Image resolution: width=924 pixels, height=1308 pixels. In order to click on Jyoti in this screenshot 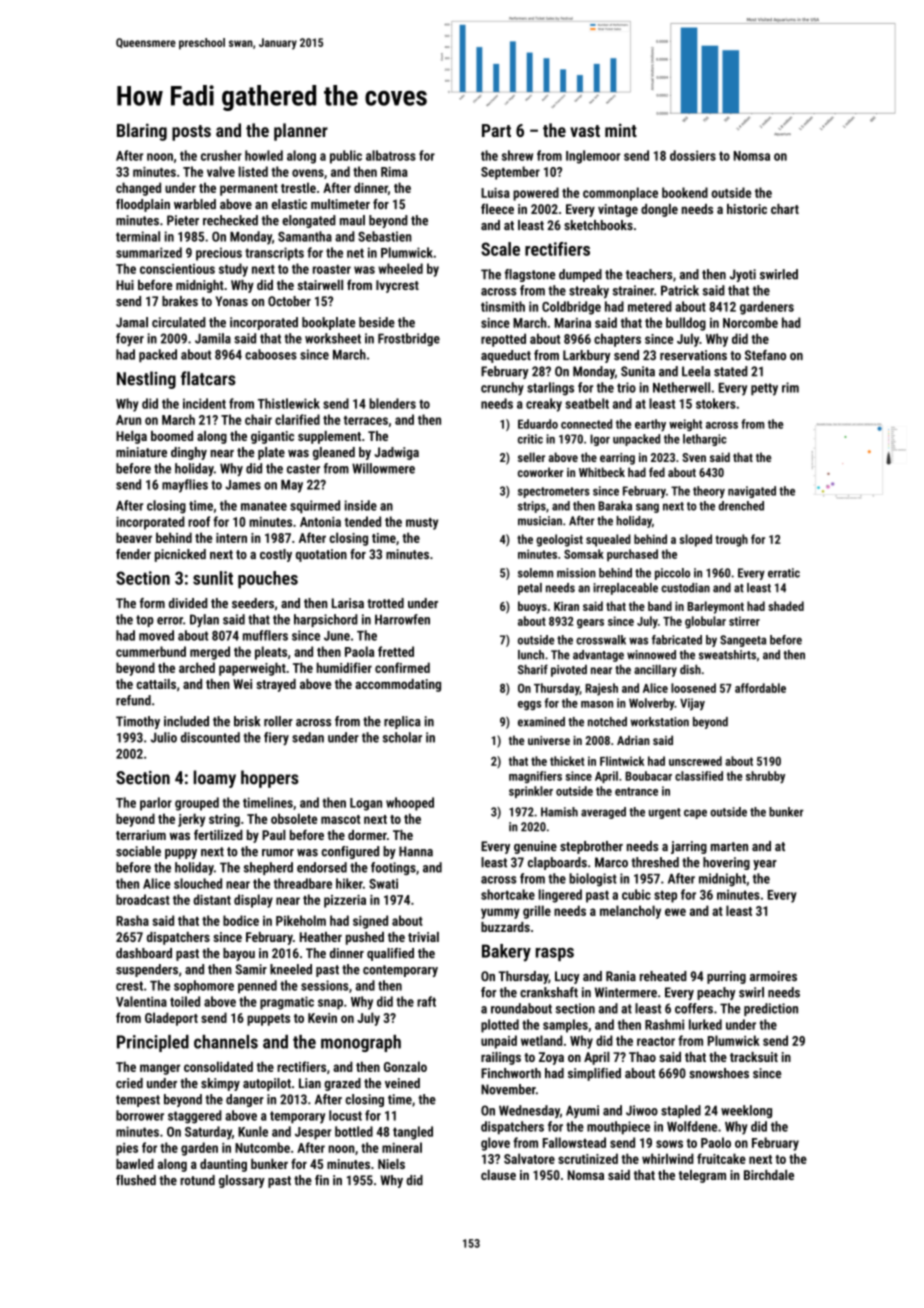, I will do `click(743, 275)`.
